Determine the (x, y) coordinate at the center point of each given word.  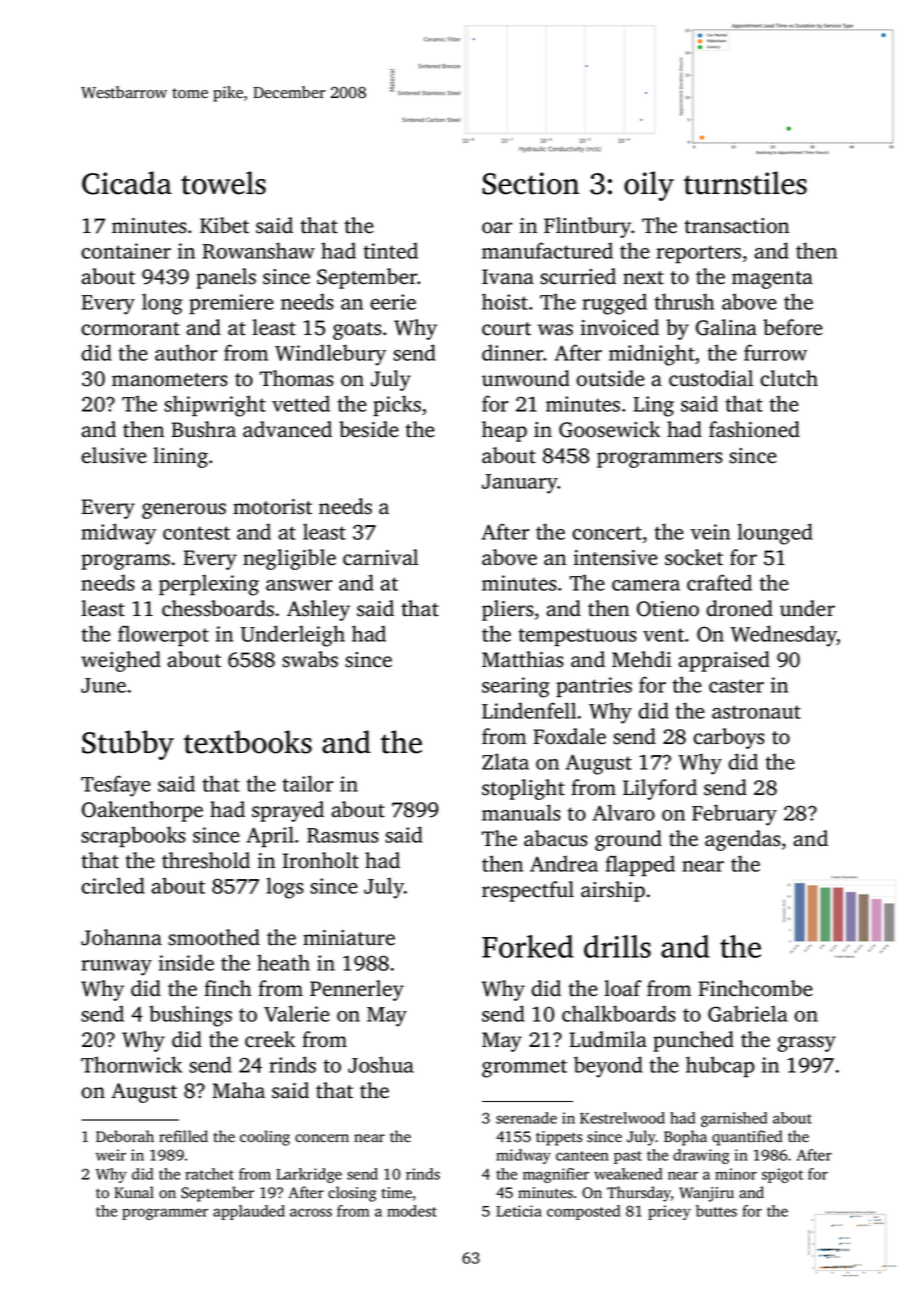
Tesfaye (116, 786)
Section (530, 183)
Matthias (523, 659)
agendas (743, 840)
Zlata (505, 761)
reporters (698, 254)
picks (397, 406)
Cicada (127, 183)
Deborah (125, 1136)
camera (646, 585)
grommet (524, 1068)
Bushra (203, 429)
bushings (190, 1016)
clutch (789, 378)
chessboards (218, 608)
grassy (807, 1044)
